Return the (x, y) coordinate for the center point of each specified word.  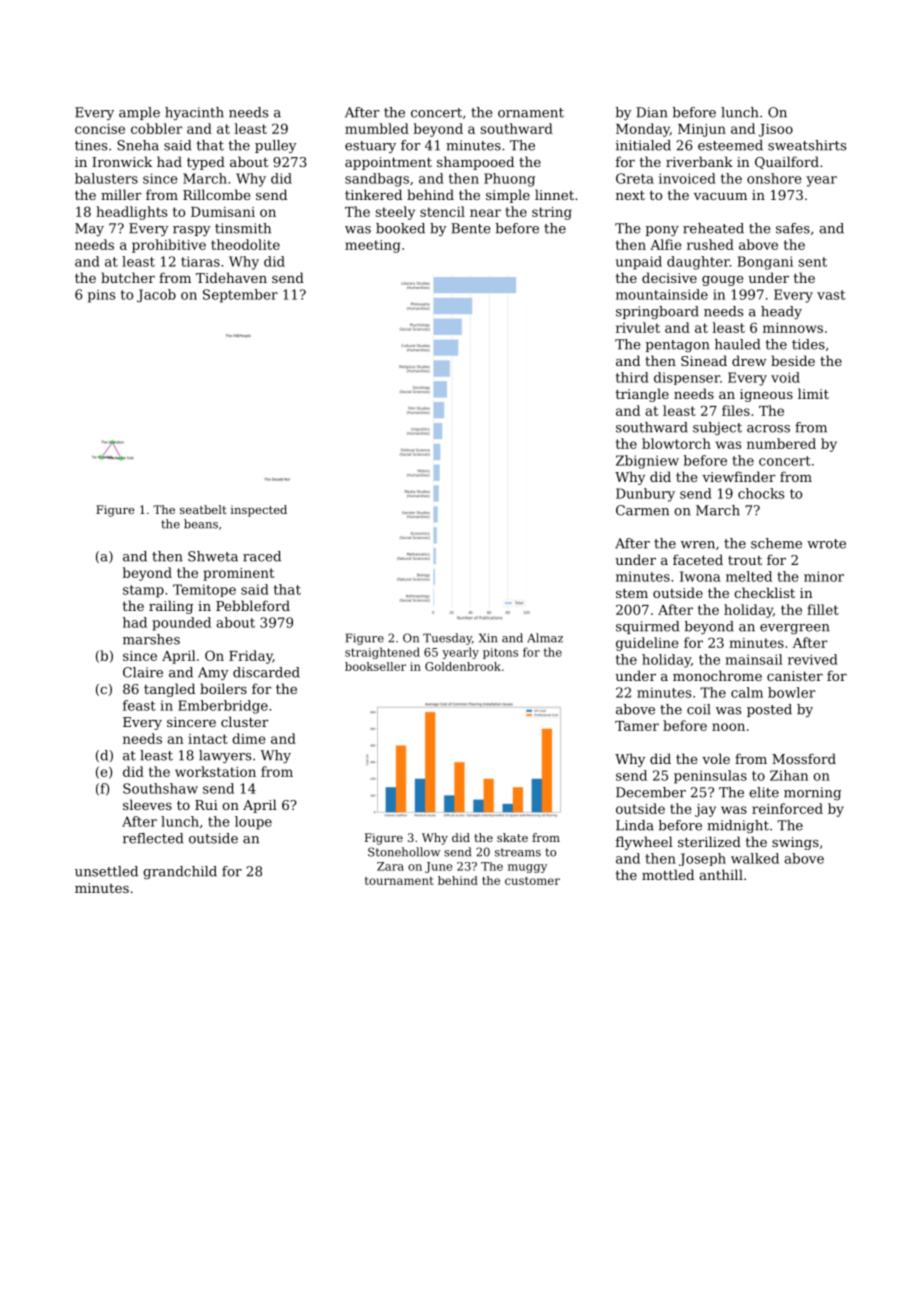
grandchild (180, 872)
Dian (652, 112)
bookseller (375, 666)
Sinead (704, 360)
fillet (823, 609)
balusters (106, 178)
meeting (372, 246)
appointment (388, 163)
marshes (151, 639)
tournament (399, 881)
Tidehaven (231, 277)
